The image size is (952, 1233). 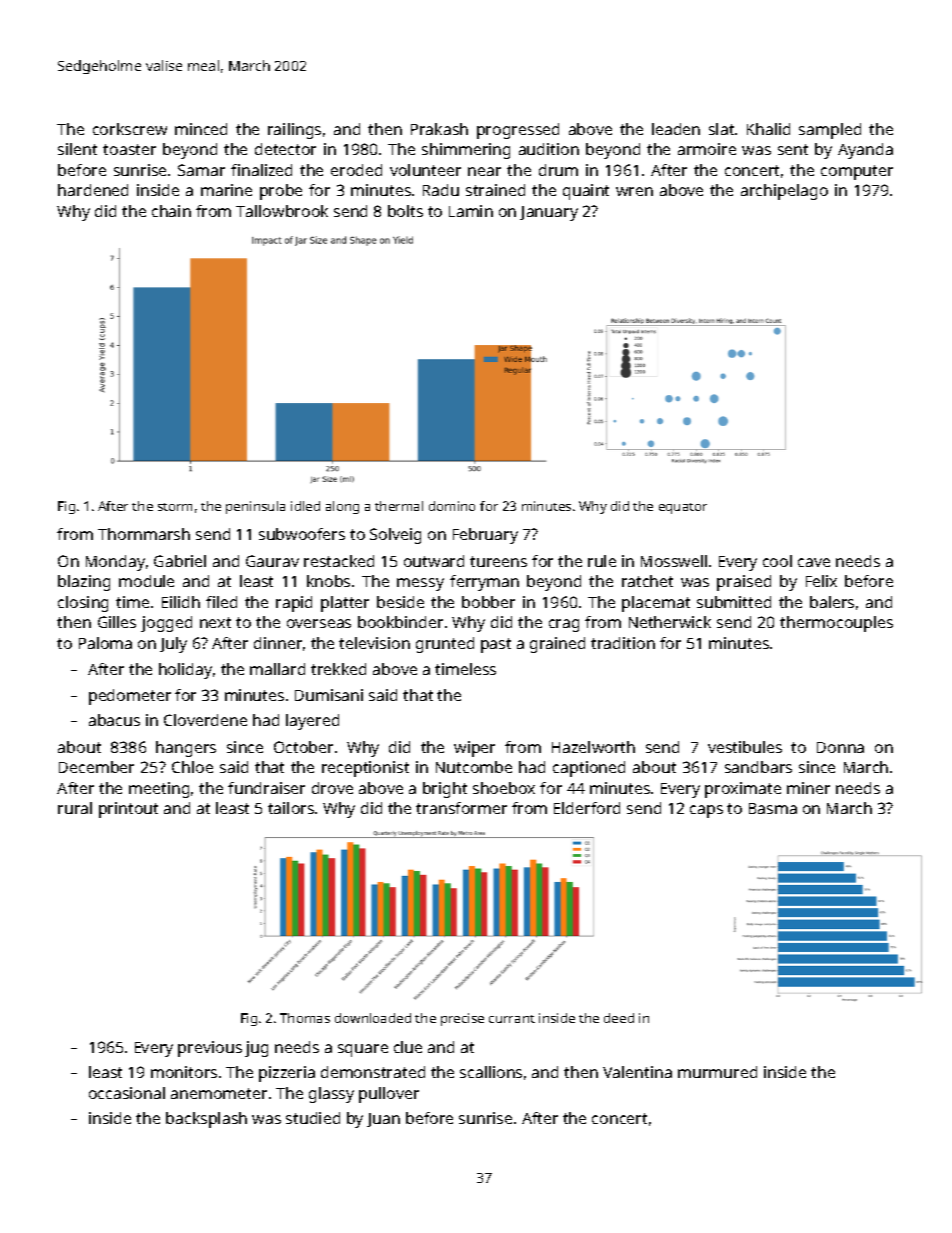 I want to click on occasional, so click(x=127, y=1093).
